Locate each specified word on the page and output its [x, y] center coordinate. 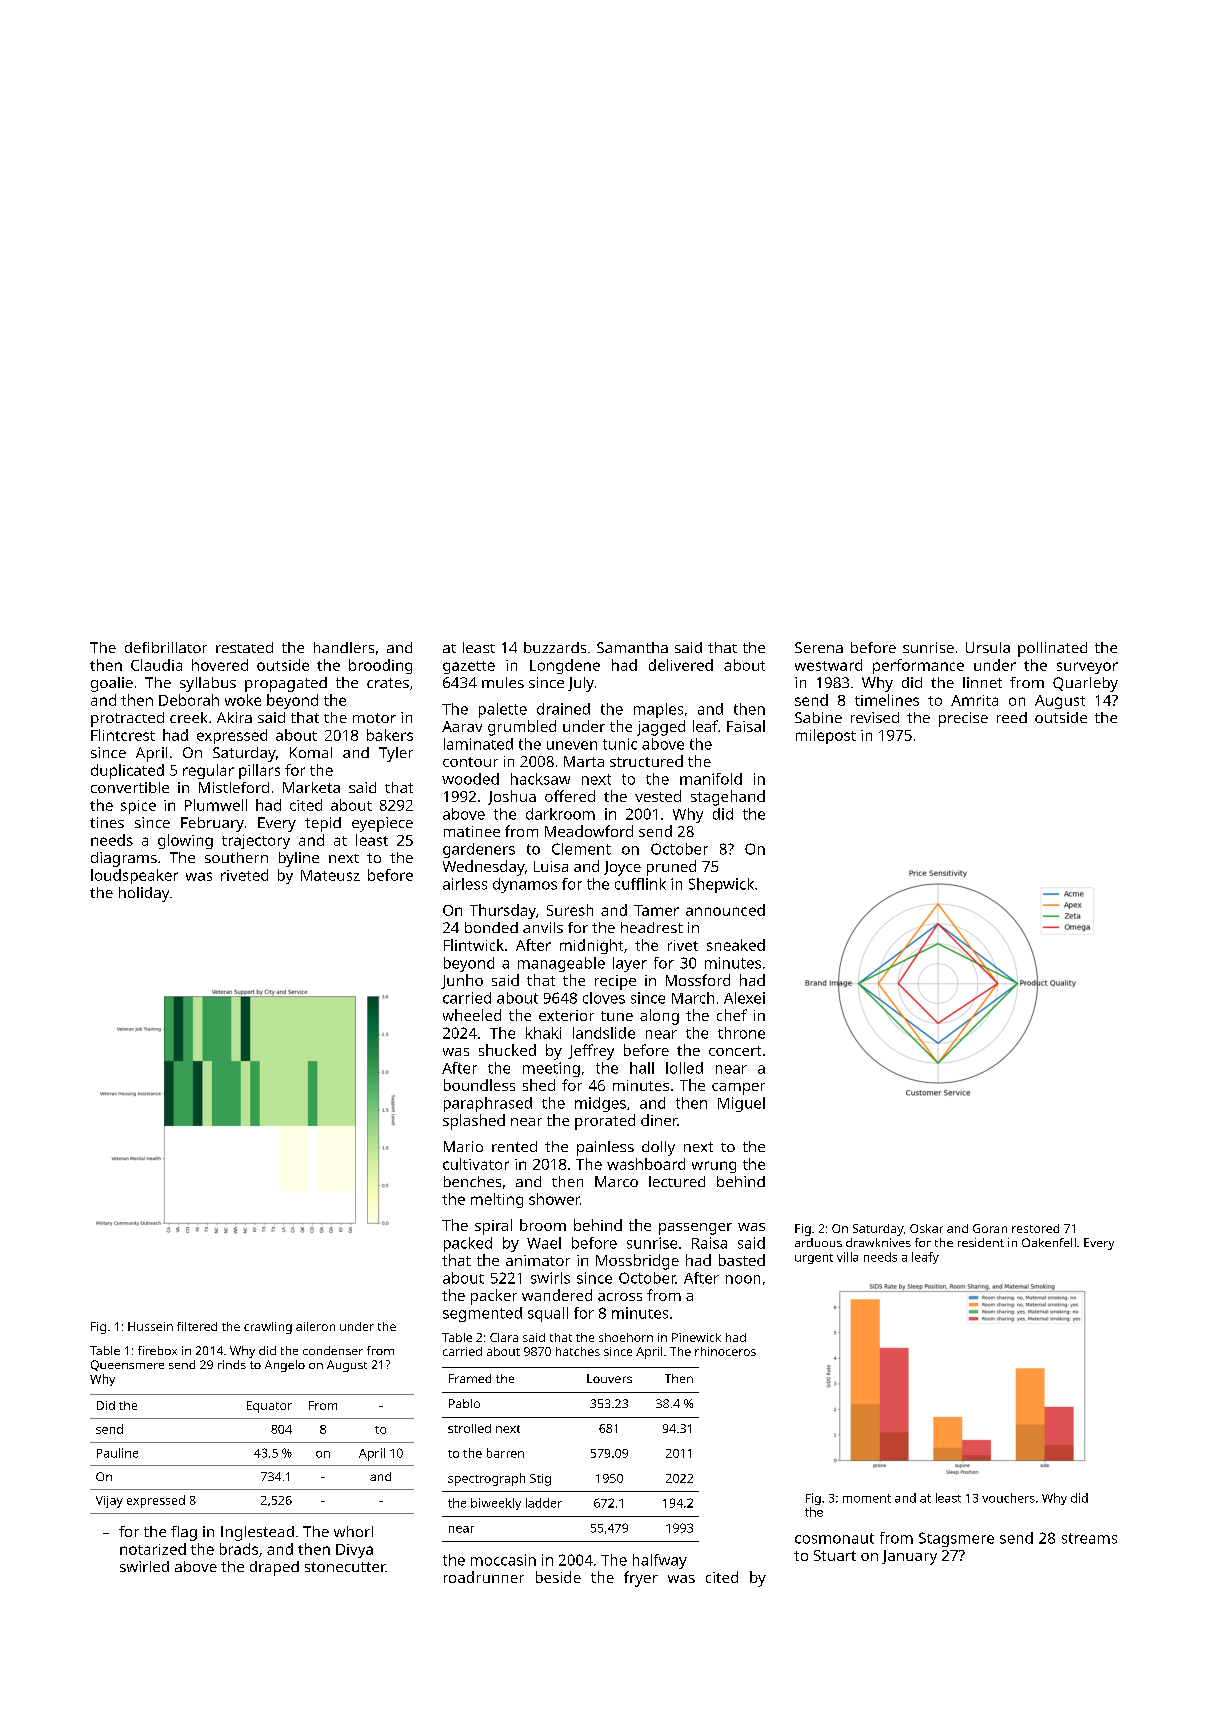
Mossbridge [637, 1262]
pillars [259, 771]
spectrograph [486, 1479]
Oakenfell [1049, 1242]
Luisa [551, 866]
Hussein [150, 1326]
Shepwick [721, 885]
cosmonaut [834, 1538]
